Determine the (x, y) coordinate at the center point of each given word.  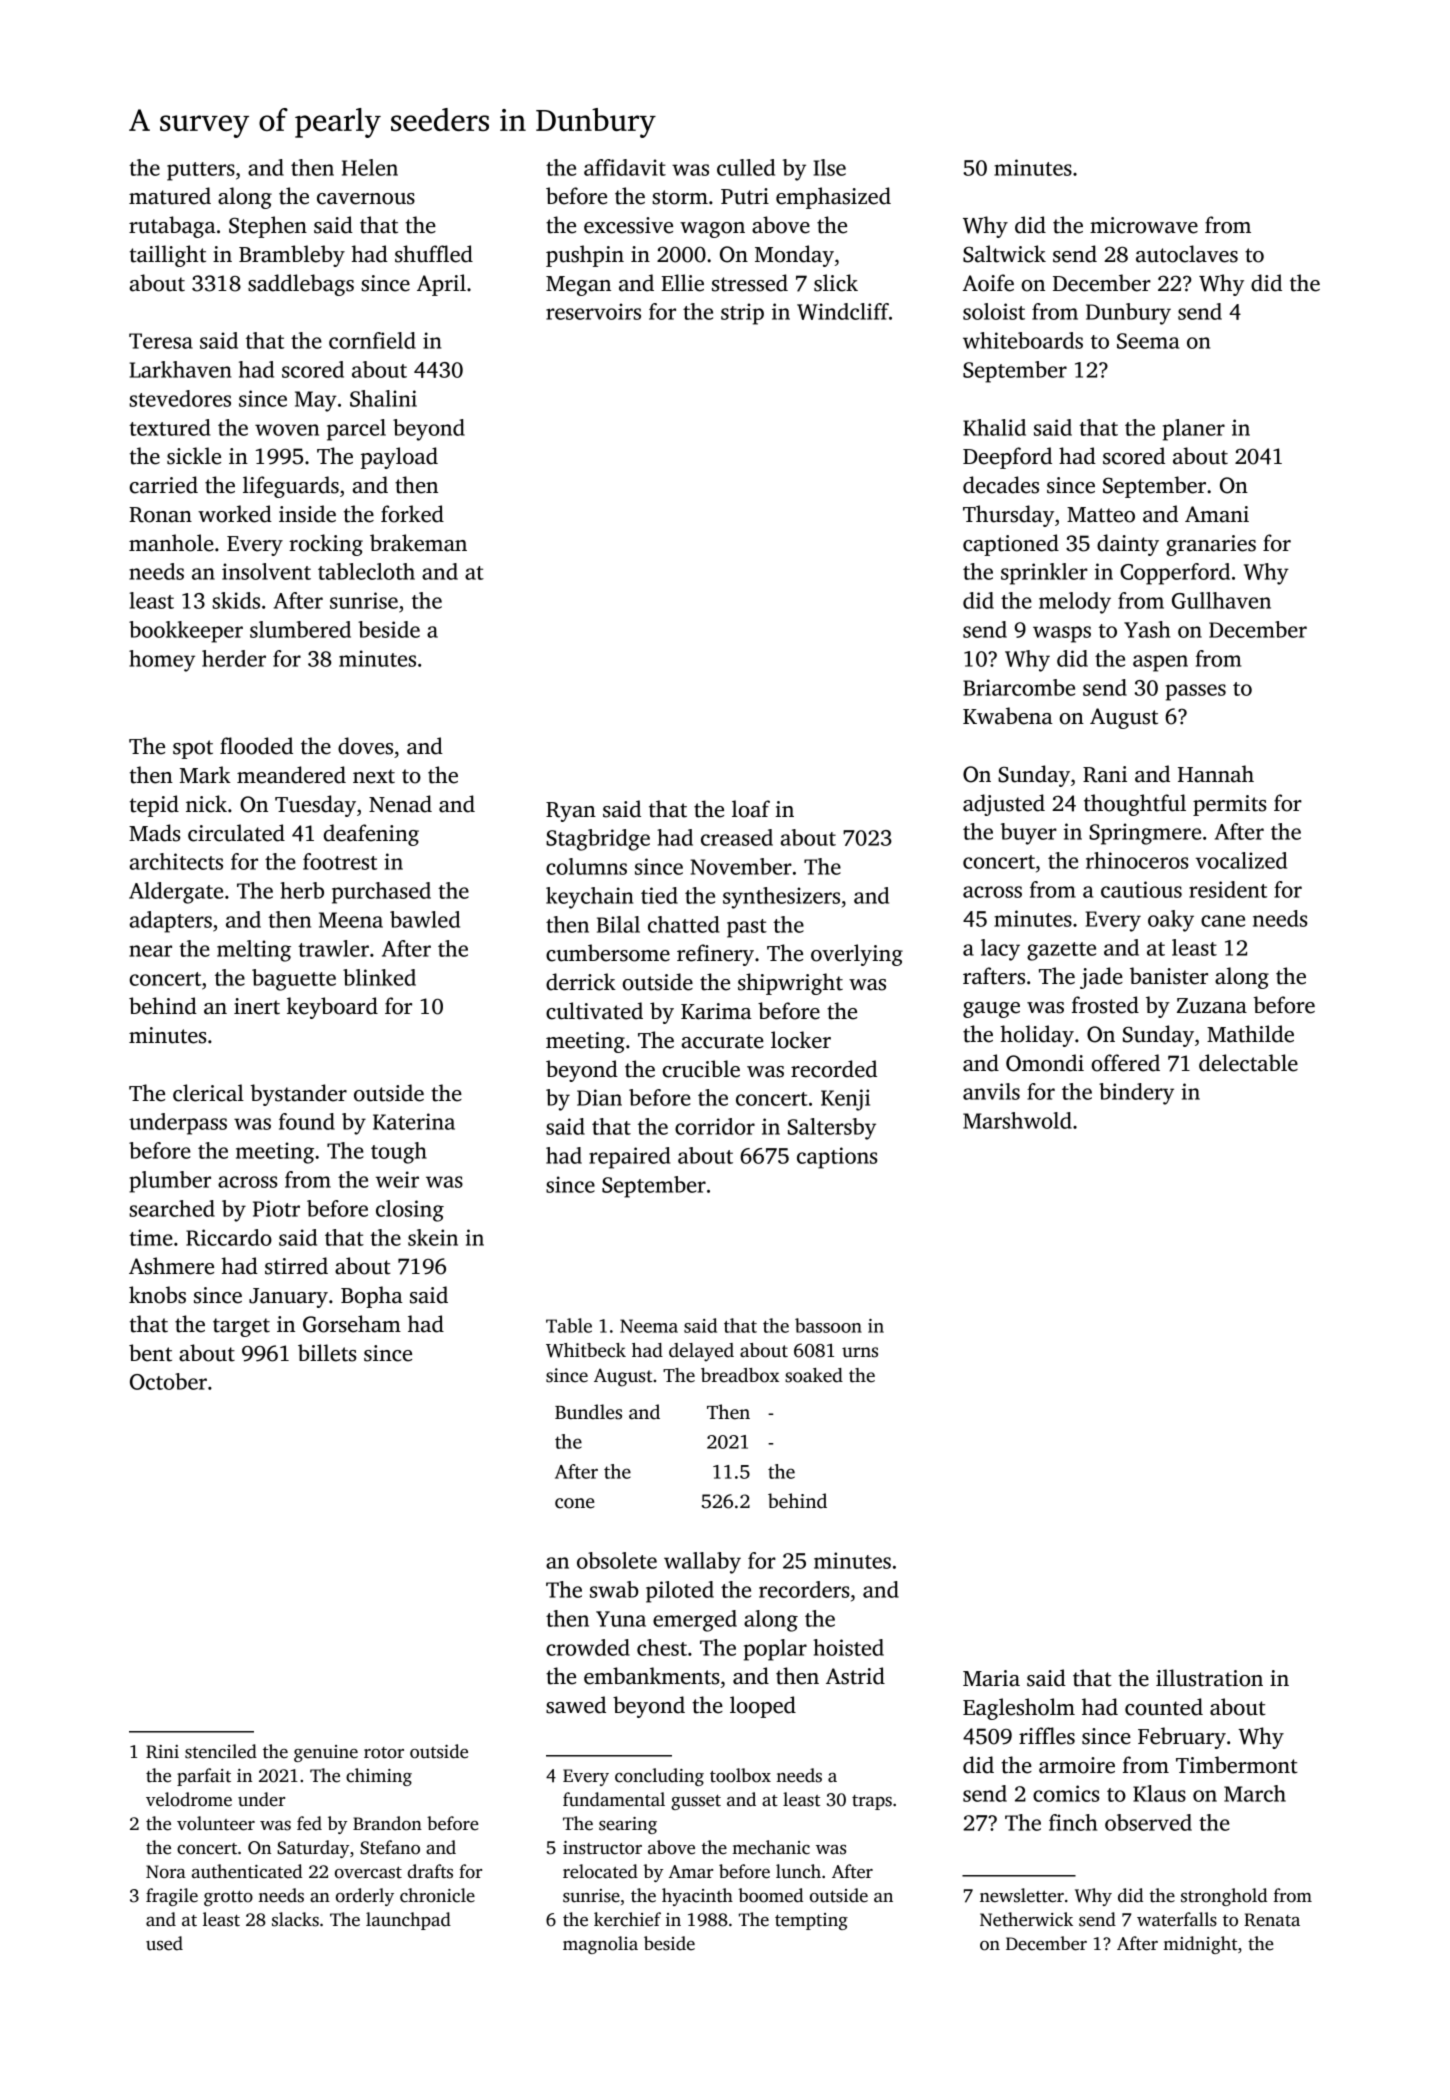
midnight (1200, 1945)
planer (1194, 430)
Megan (578, 286)
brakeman (418, 543)
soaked (814, 1375)
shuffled (434, 254)
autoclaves (1187, 254)
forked (412, 514)
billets (327, 1353)
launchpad (408, 1921)
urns (860, 1352)
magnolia (600, 1945)
